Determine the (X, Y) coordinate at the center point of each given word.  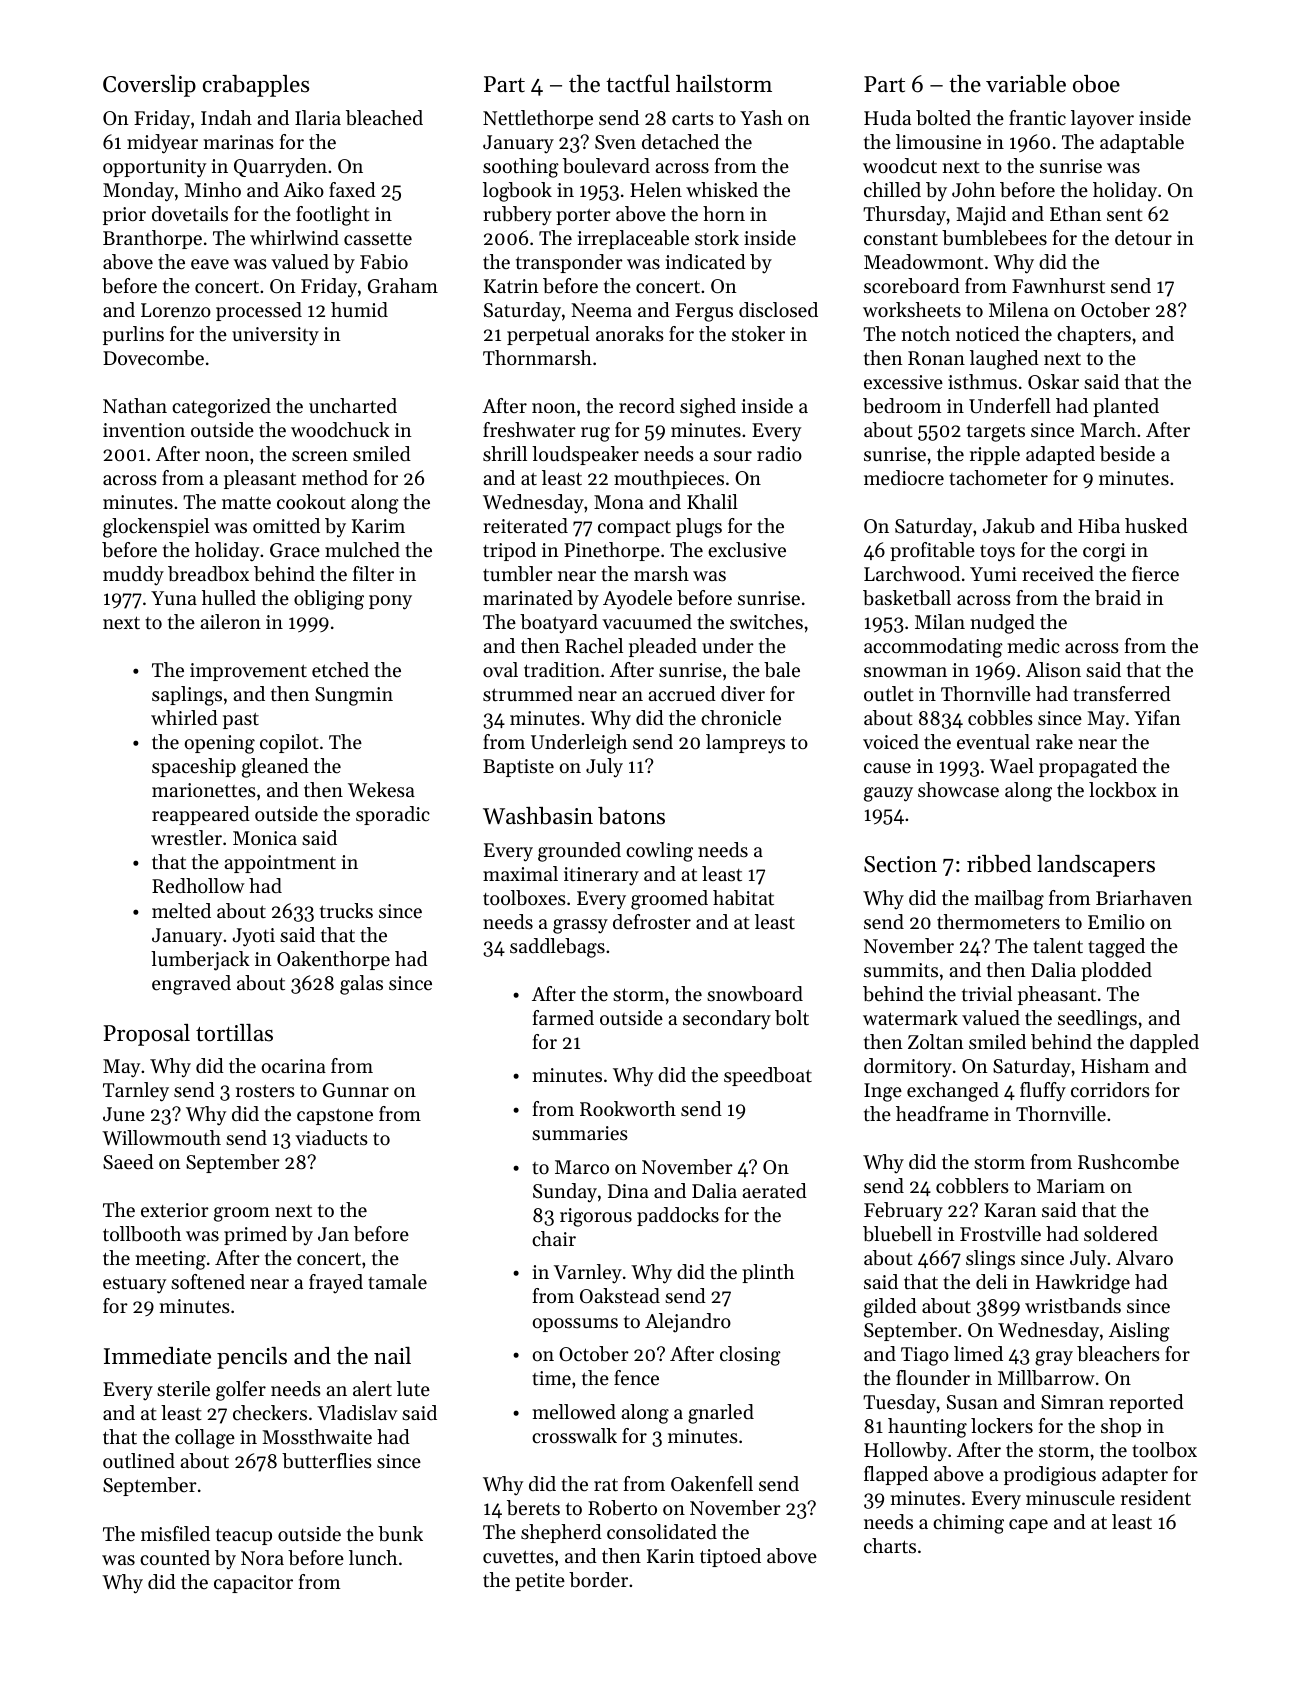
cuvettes (518, 1557)
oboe (1096, 84)
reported (1146, 1403)
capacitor (253, 1584)
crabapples (256, 86)
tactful (638, 83)
